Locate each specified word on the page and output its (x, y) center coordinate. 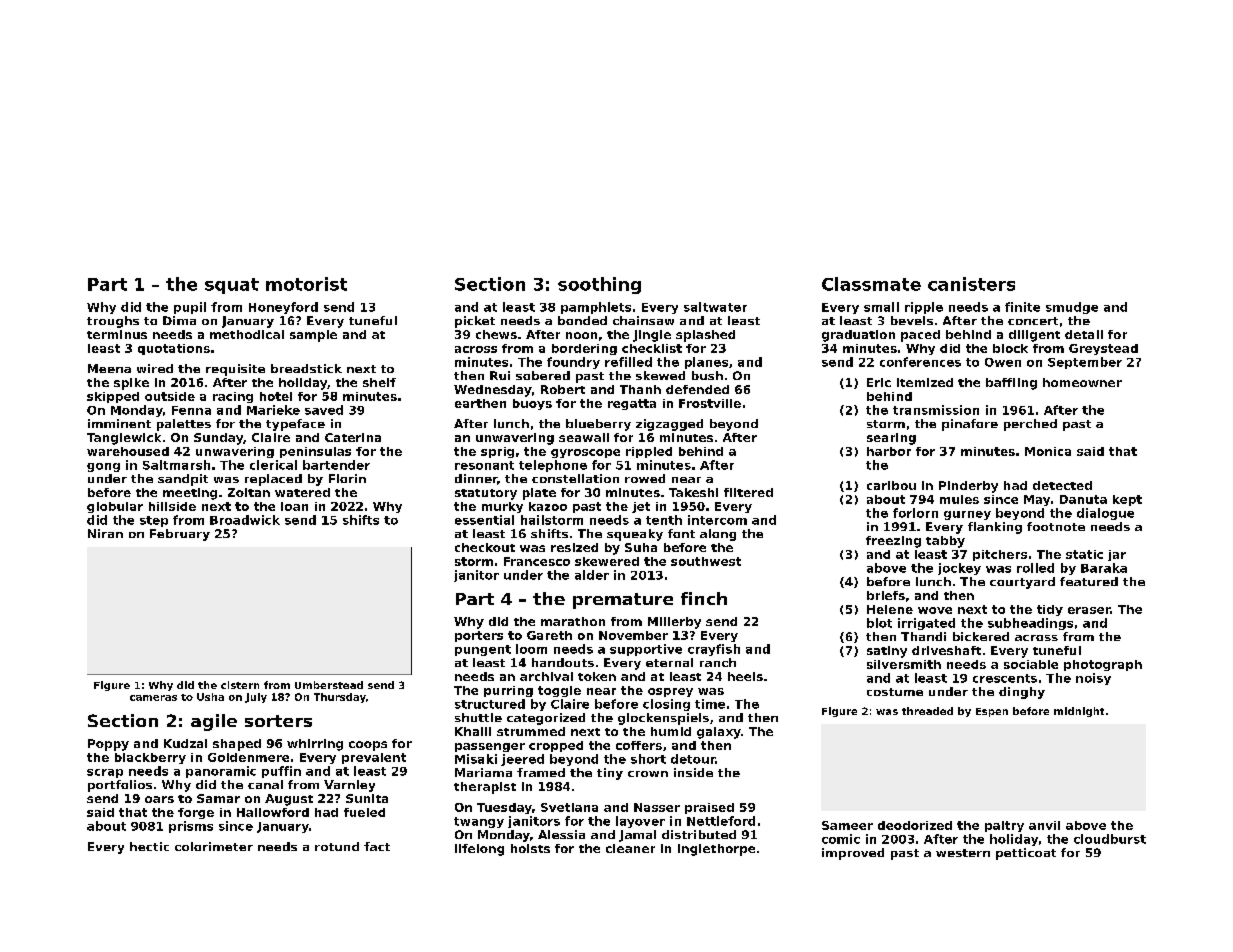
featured (1089, 581)
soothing (599, 285)
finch (704, 598)
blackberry (150, 758)
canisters (971, 284)
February (180, 535)
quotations (174, 349)
